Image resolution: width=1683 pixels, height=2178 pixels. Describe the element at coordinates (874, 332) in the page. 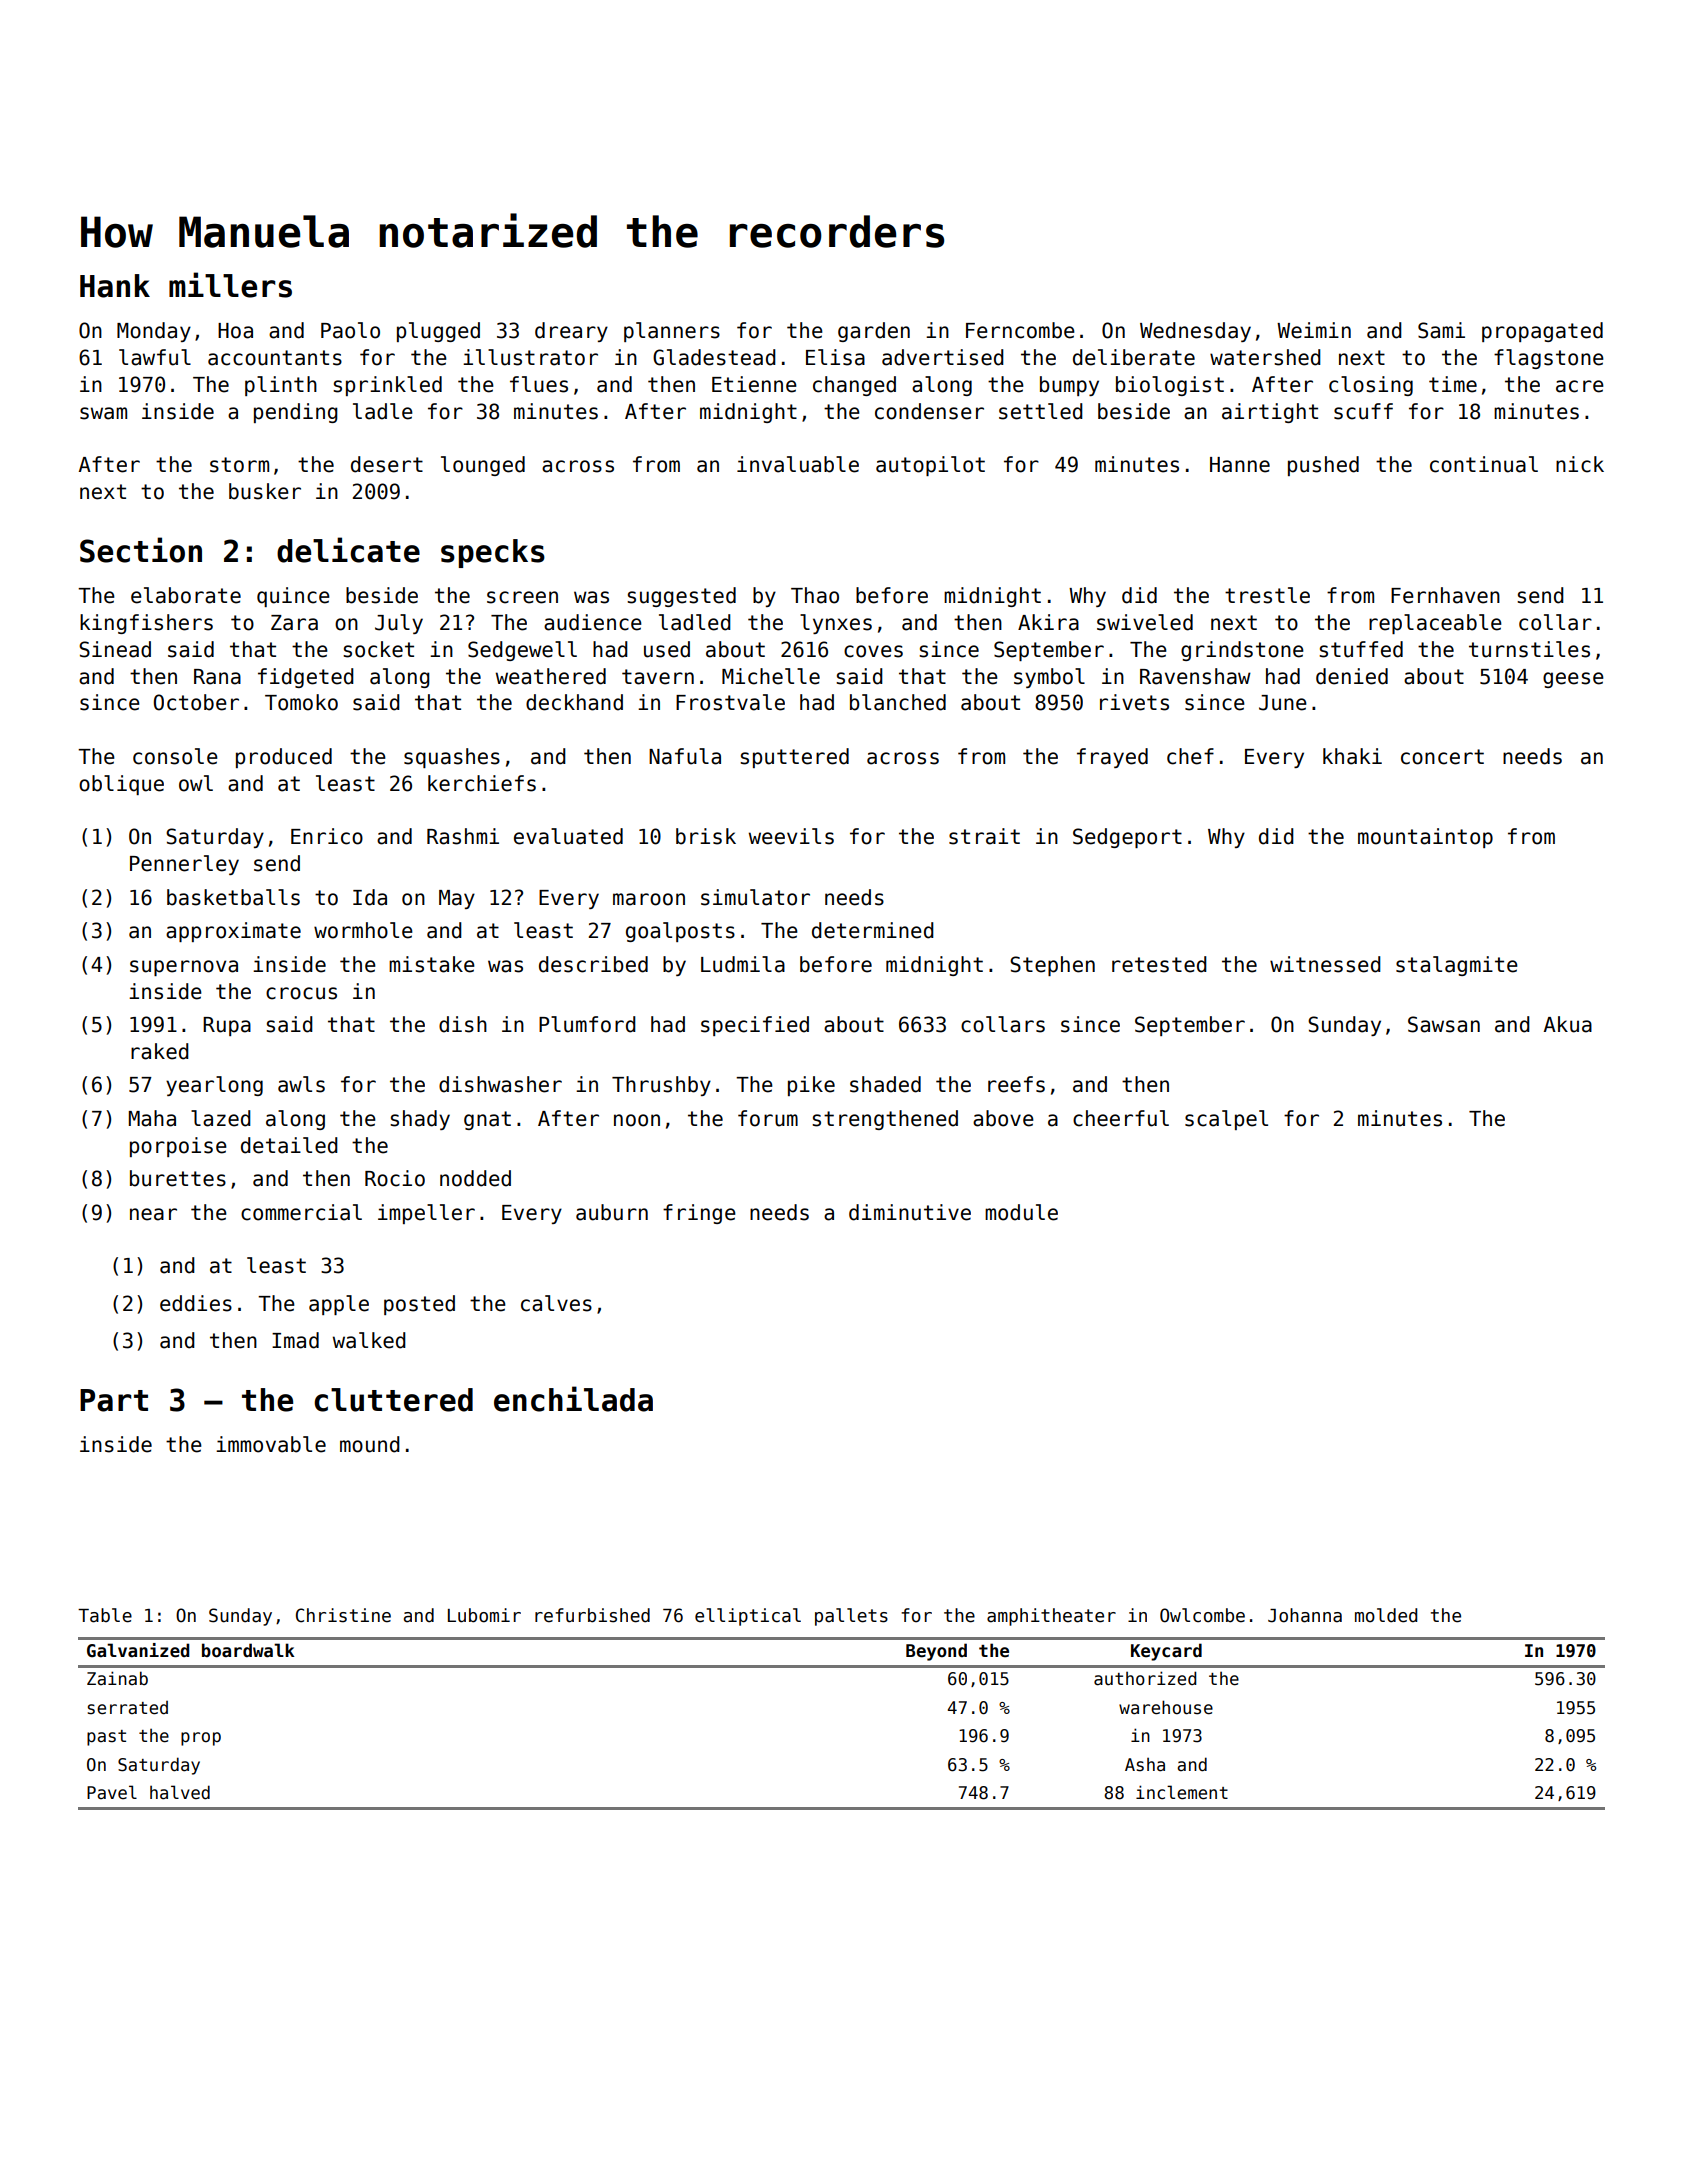

I see `garden` at that location.
